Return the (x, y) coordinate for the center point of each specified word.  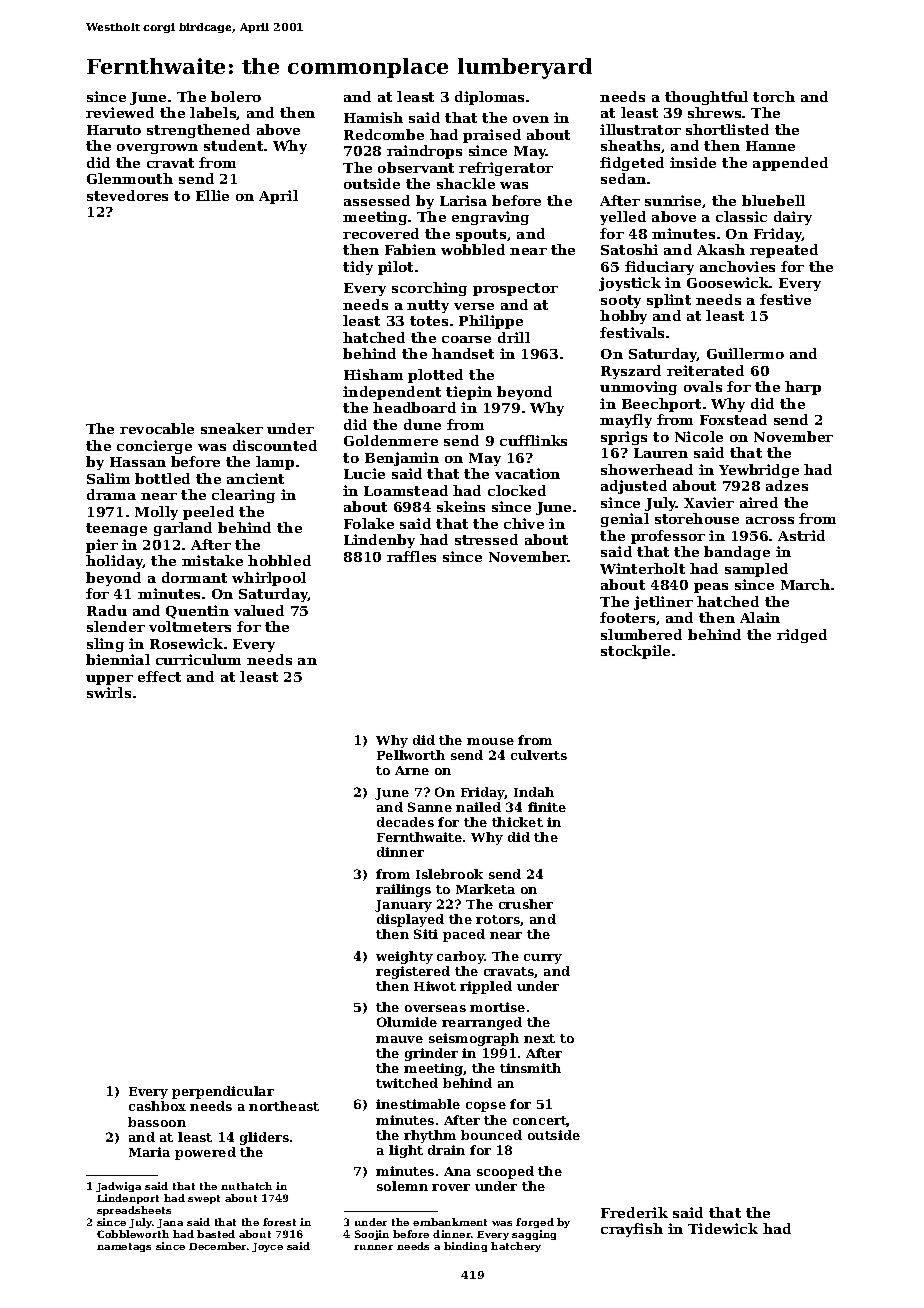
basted (216, 1234)
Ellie (212, 195)
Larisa (463, 200)
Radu (107, 610)
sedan (623, 178)
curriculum (198, 659)
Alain (760, 617)
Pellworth (411, 755)
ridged (802, 636)
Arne (412, 770)
